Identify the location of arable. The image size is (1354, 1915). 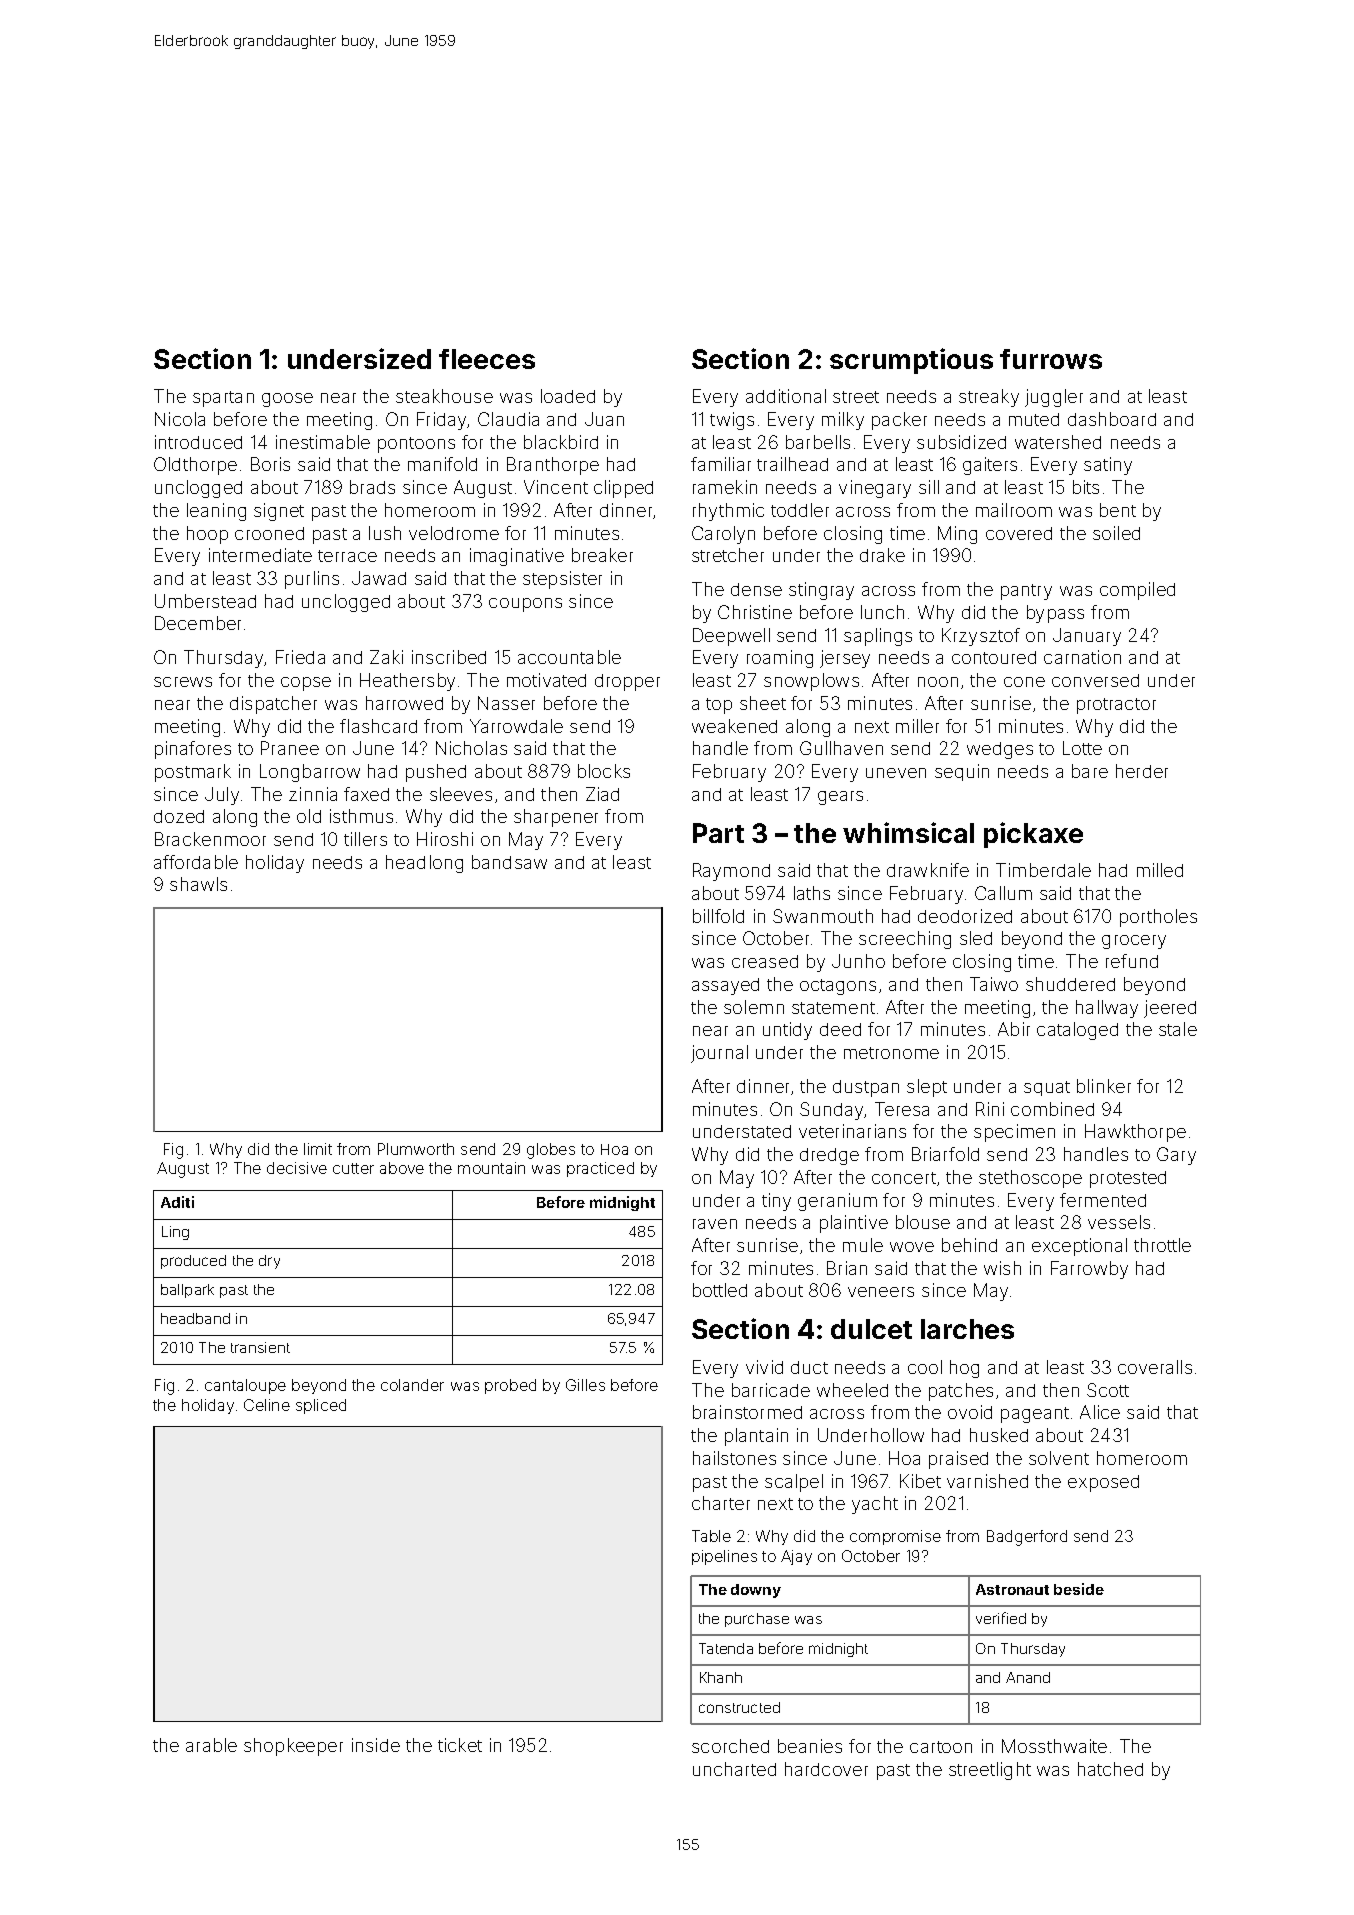
(211, 1745).
